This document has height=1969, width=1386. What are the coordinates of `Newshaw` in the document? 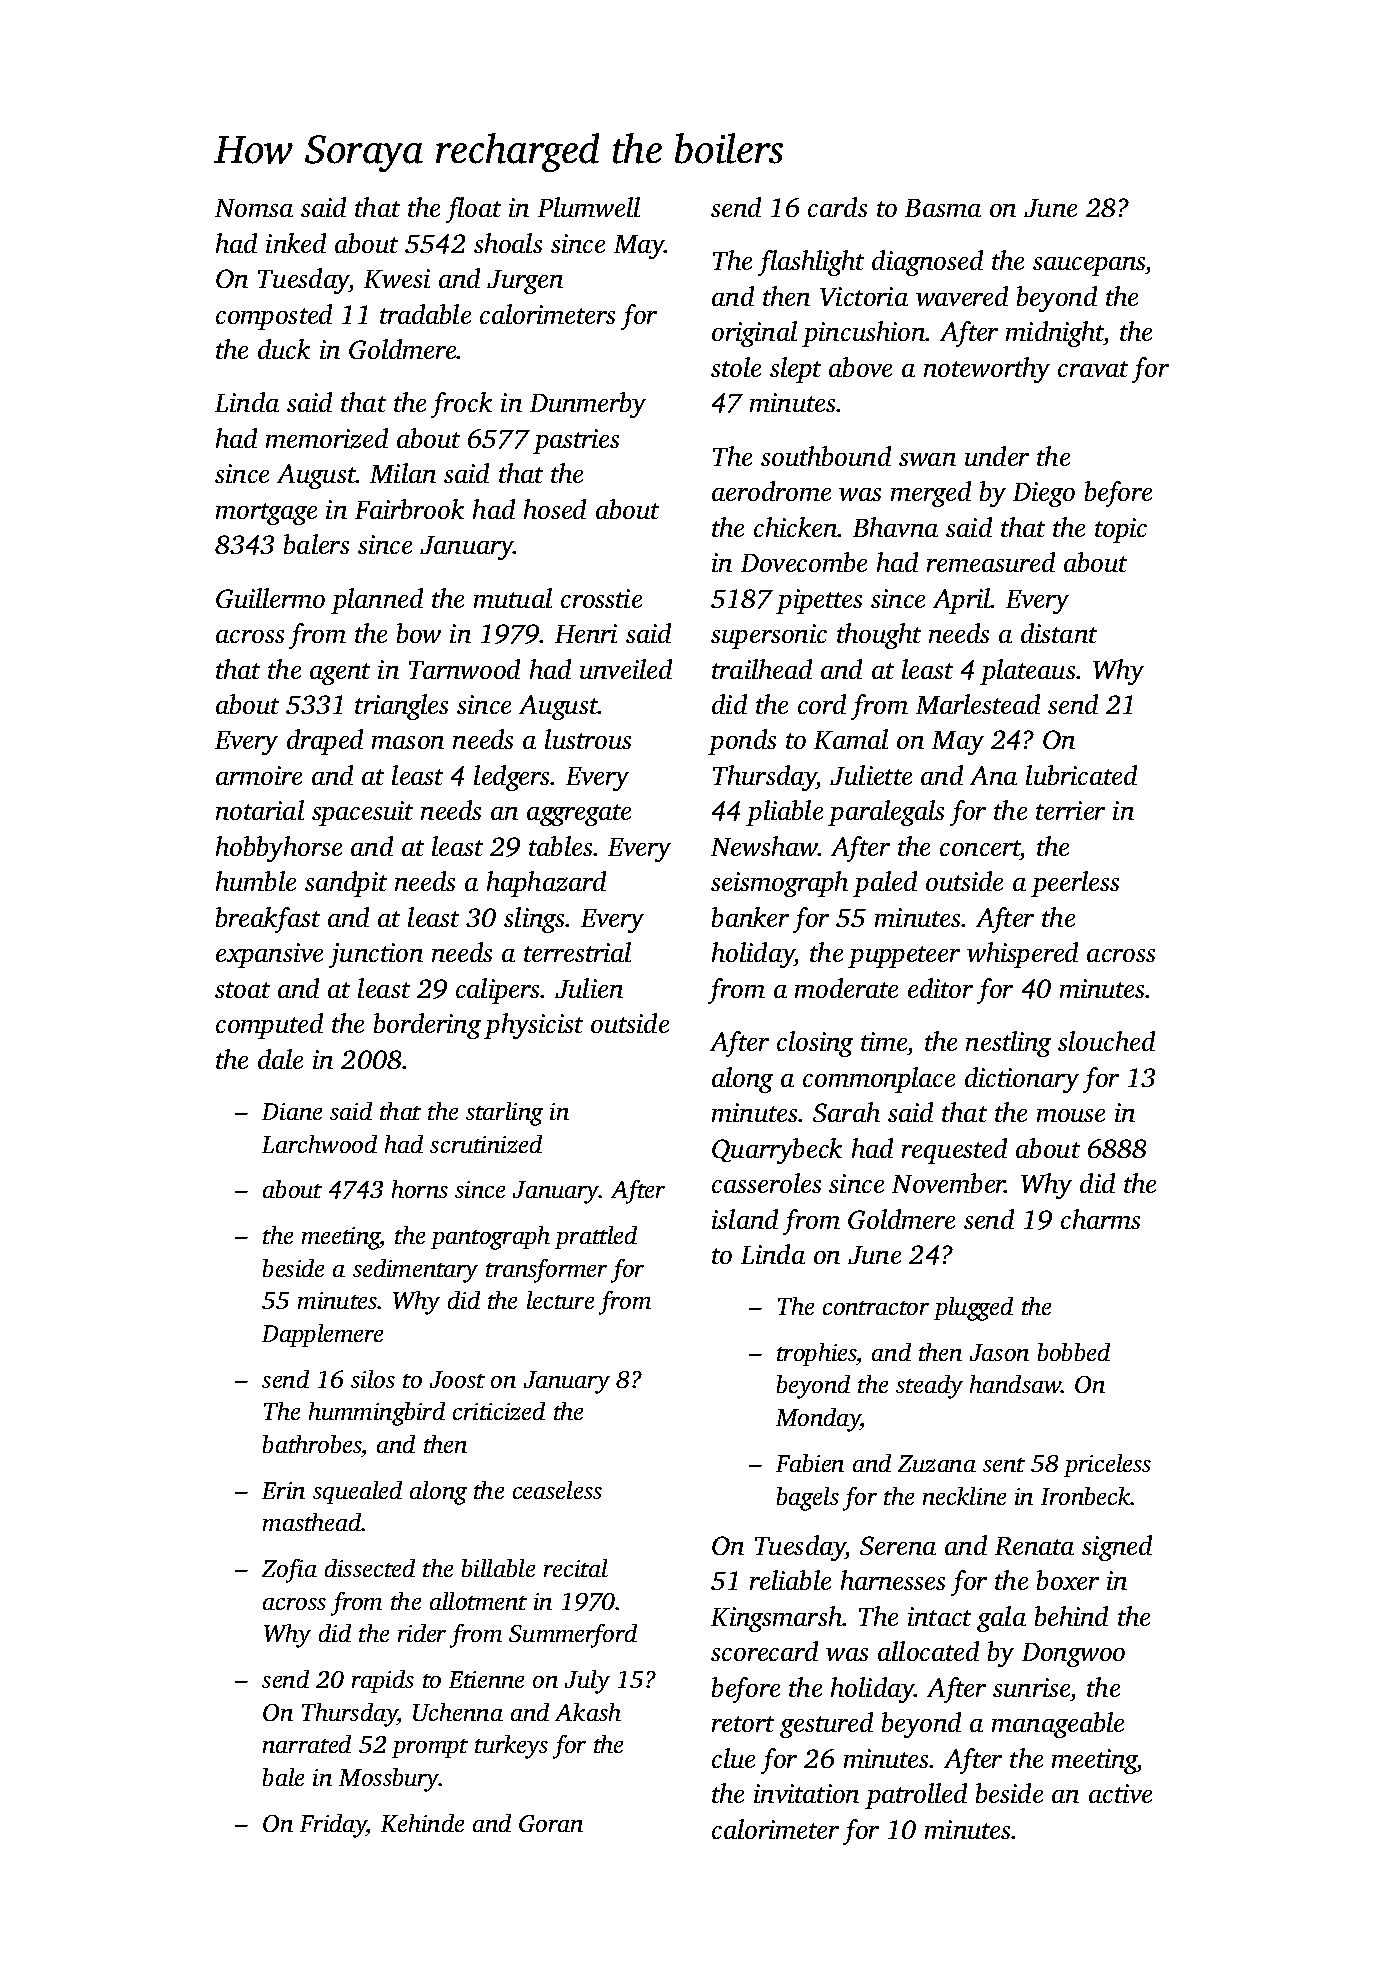 It's located at (764, 846).
